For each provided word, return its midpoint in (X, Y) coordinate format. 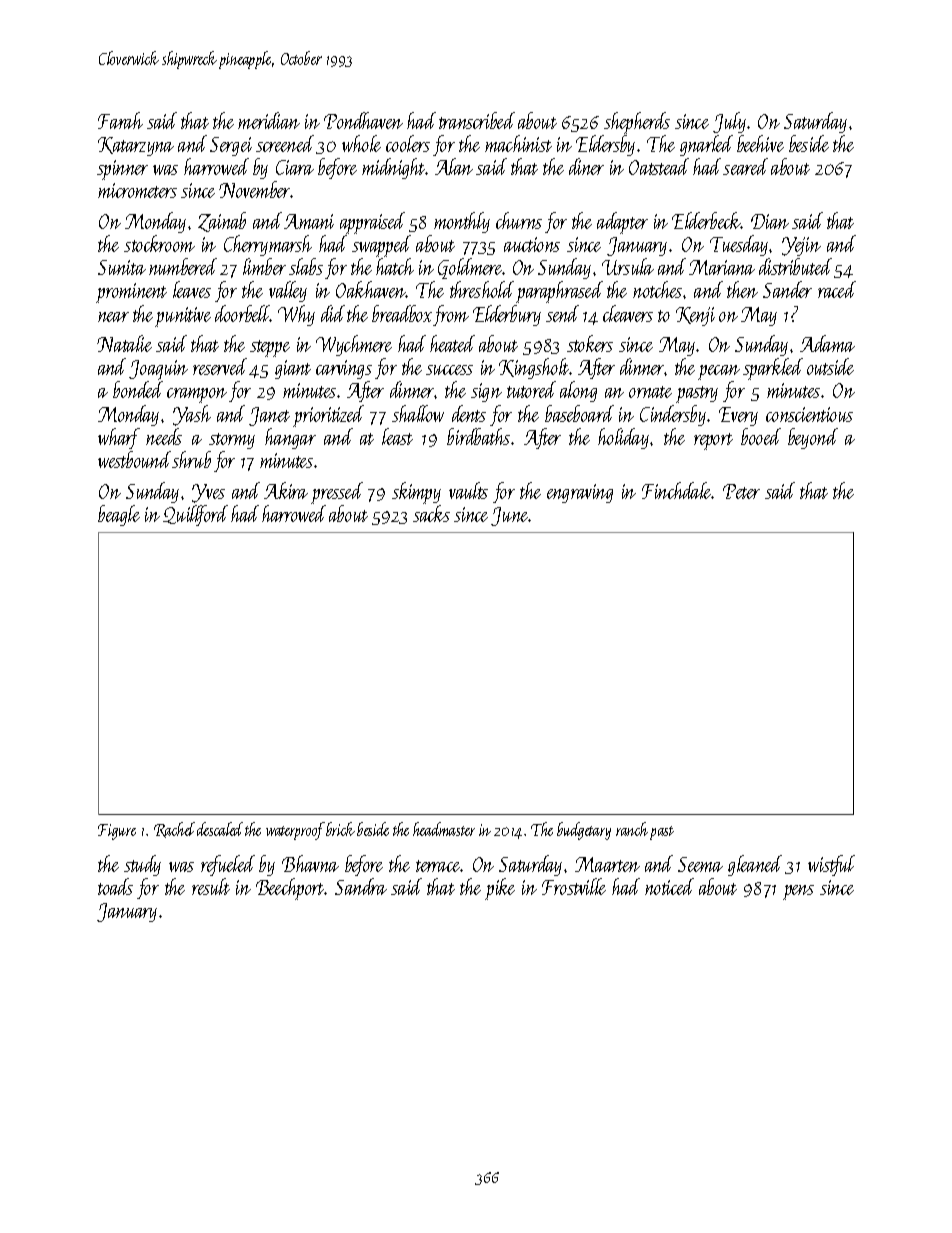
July (729, 122)
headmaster (444, 829)
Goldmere (470, 268)
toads (115, 886)
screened (285, 143)
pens (798, 892)
